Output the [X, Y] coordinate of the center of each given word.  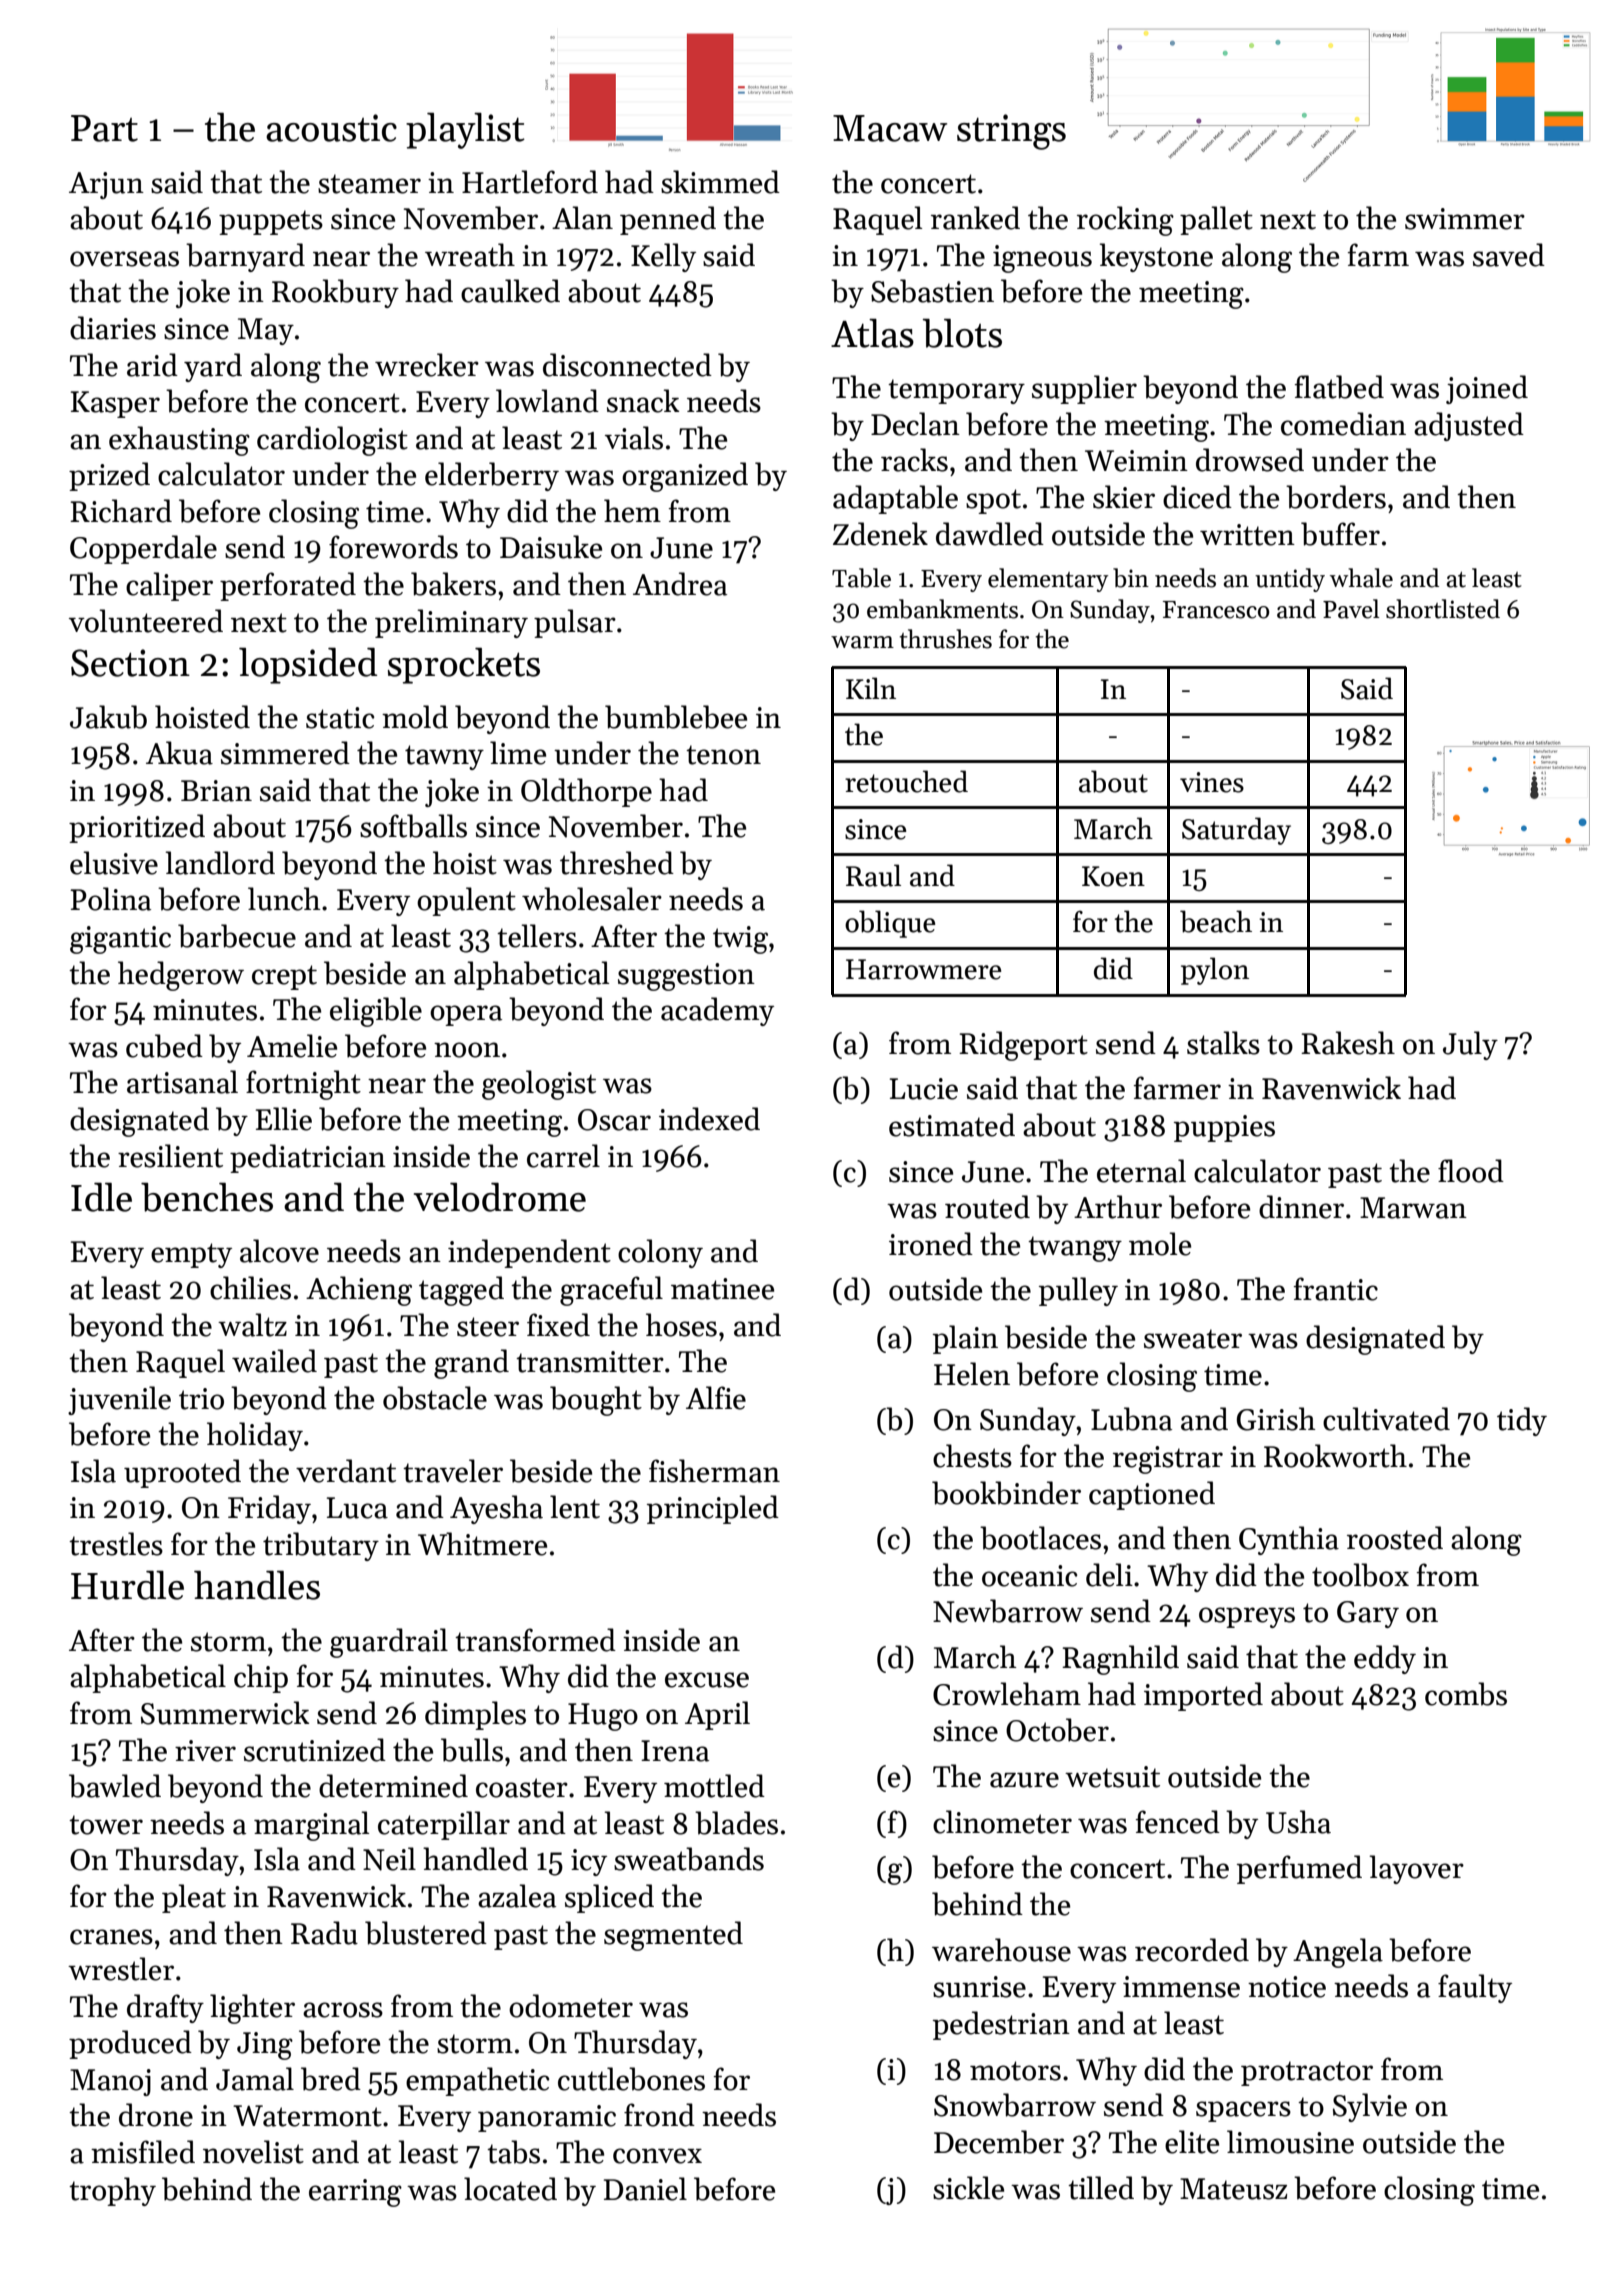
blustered [426, 1933]
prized [109, 476]
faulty [1475, 1988]
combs [1466, 1694]
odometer [571, 2006]
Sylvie [1370, 2107]
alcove [279, 1251]
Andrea [680, 584]
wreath [470, 255]
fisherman [714, 1471]
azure [1024, 1780]
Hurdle [127, 1585]
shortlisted [1443, 609]
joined [1487, 389]
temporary [956, 391]
